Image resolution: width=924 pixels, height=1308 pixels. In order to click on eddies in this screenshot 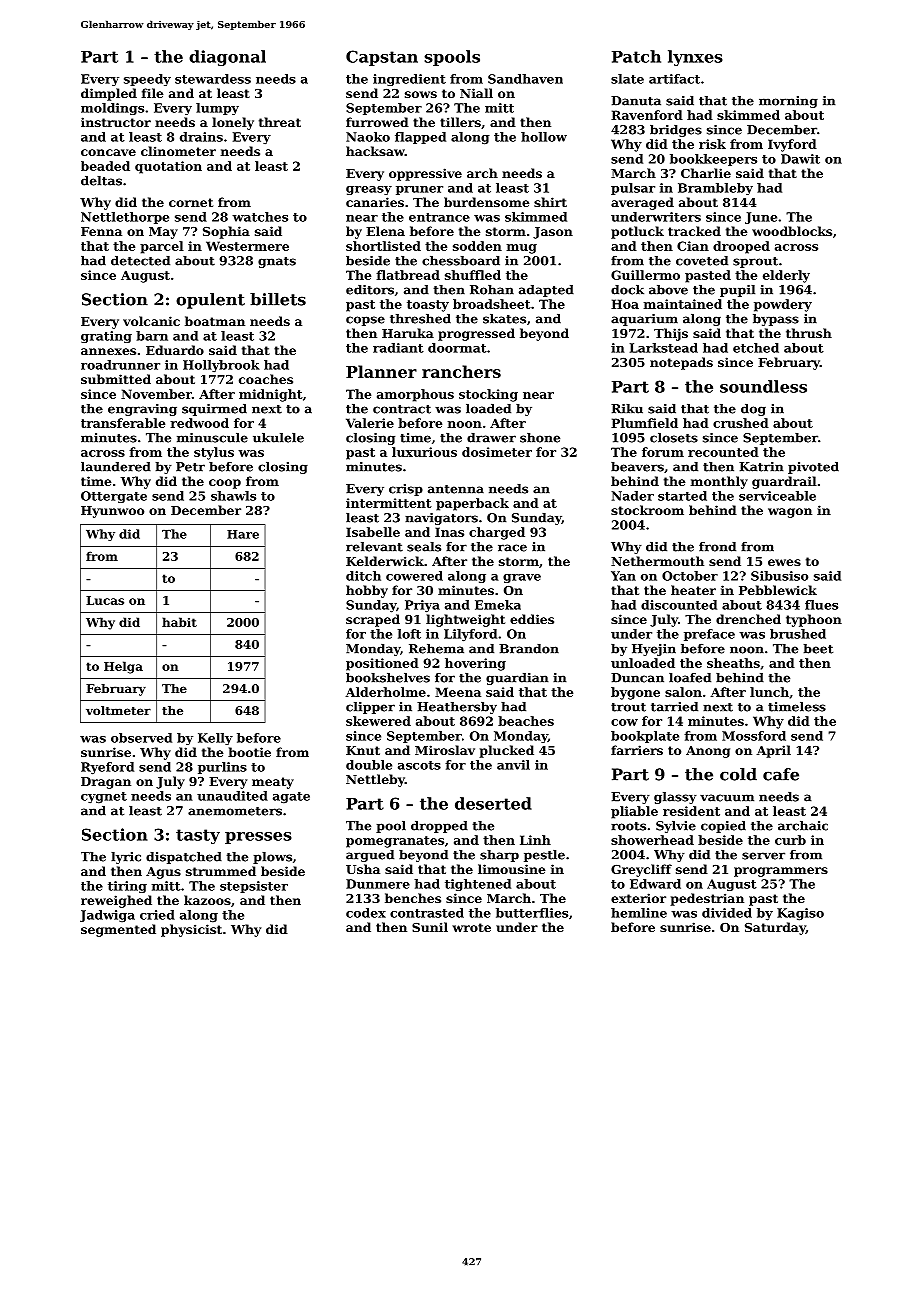, I will do `click(532, 619)`.
